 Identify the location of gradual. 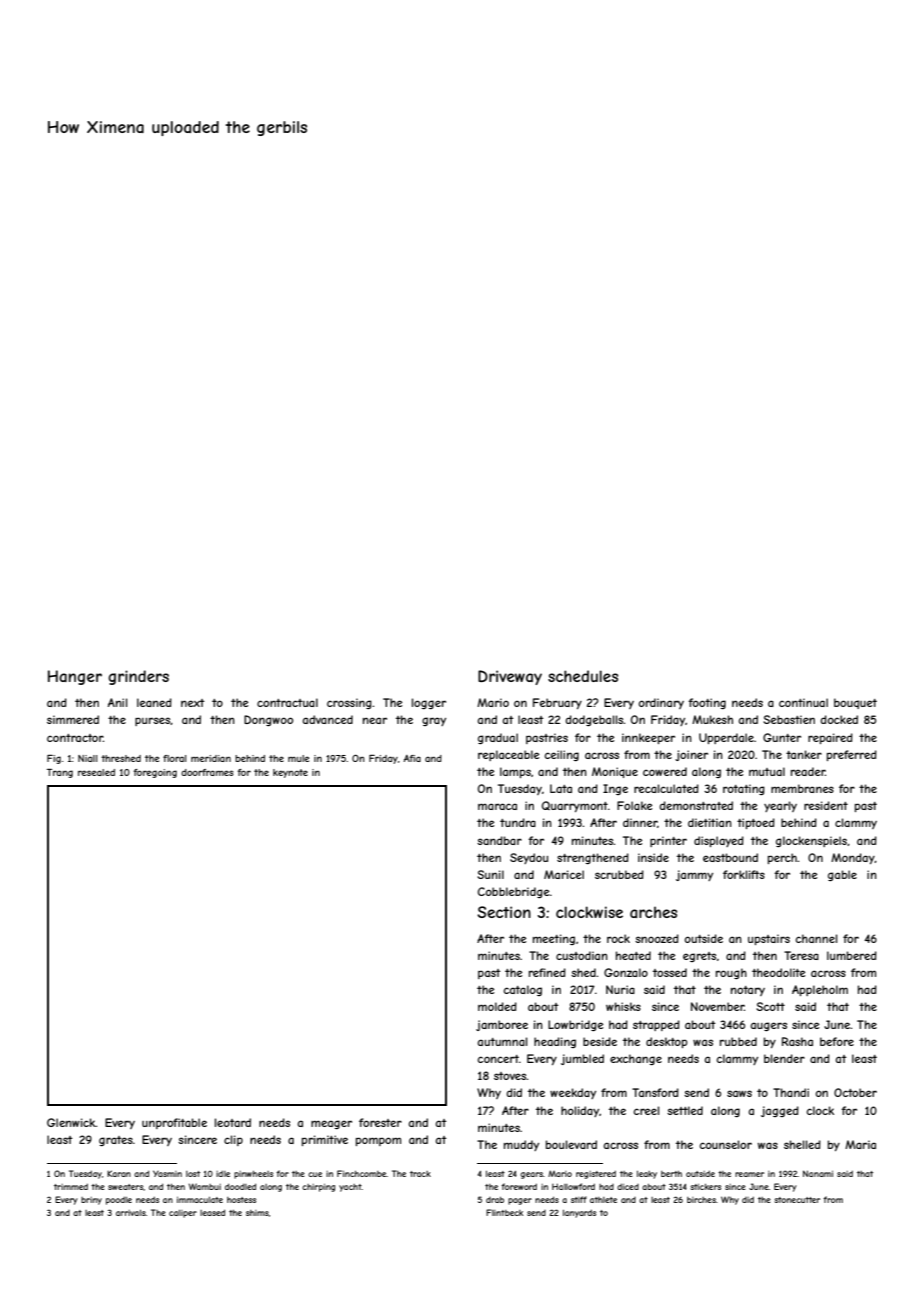
(498, 738).
